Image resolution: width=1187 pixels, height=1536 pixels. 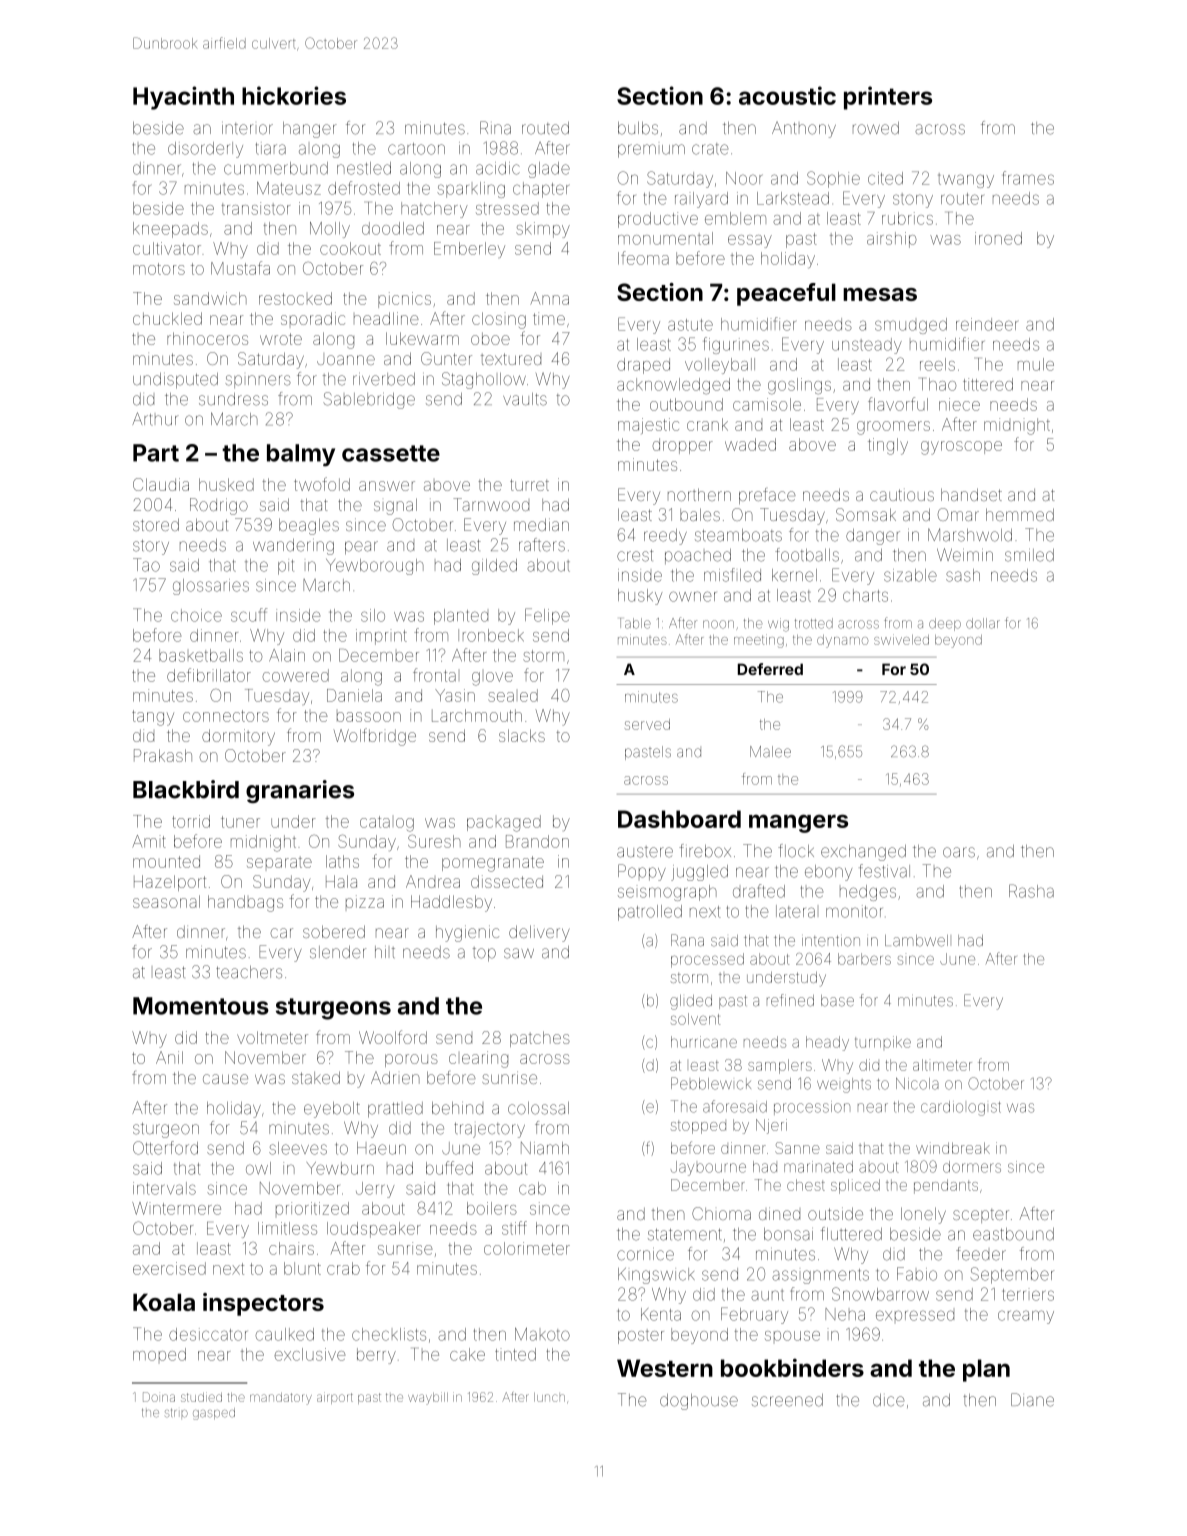 I want to click on peaceful, so click(x=786, y=294).
